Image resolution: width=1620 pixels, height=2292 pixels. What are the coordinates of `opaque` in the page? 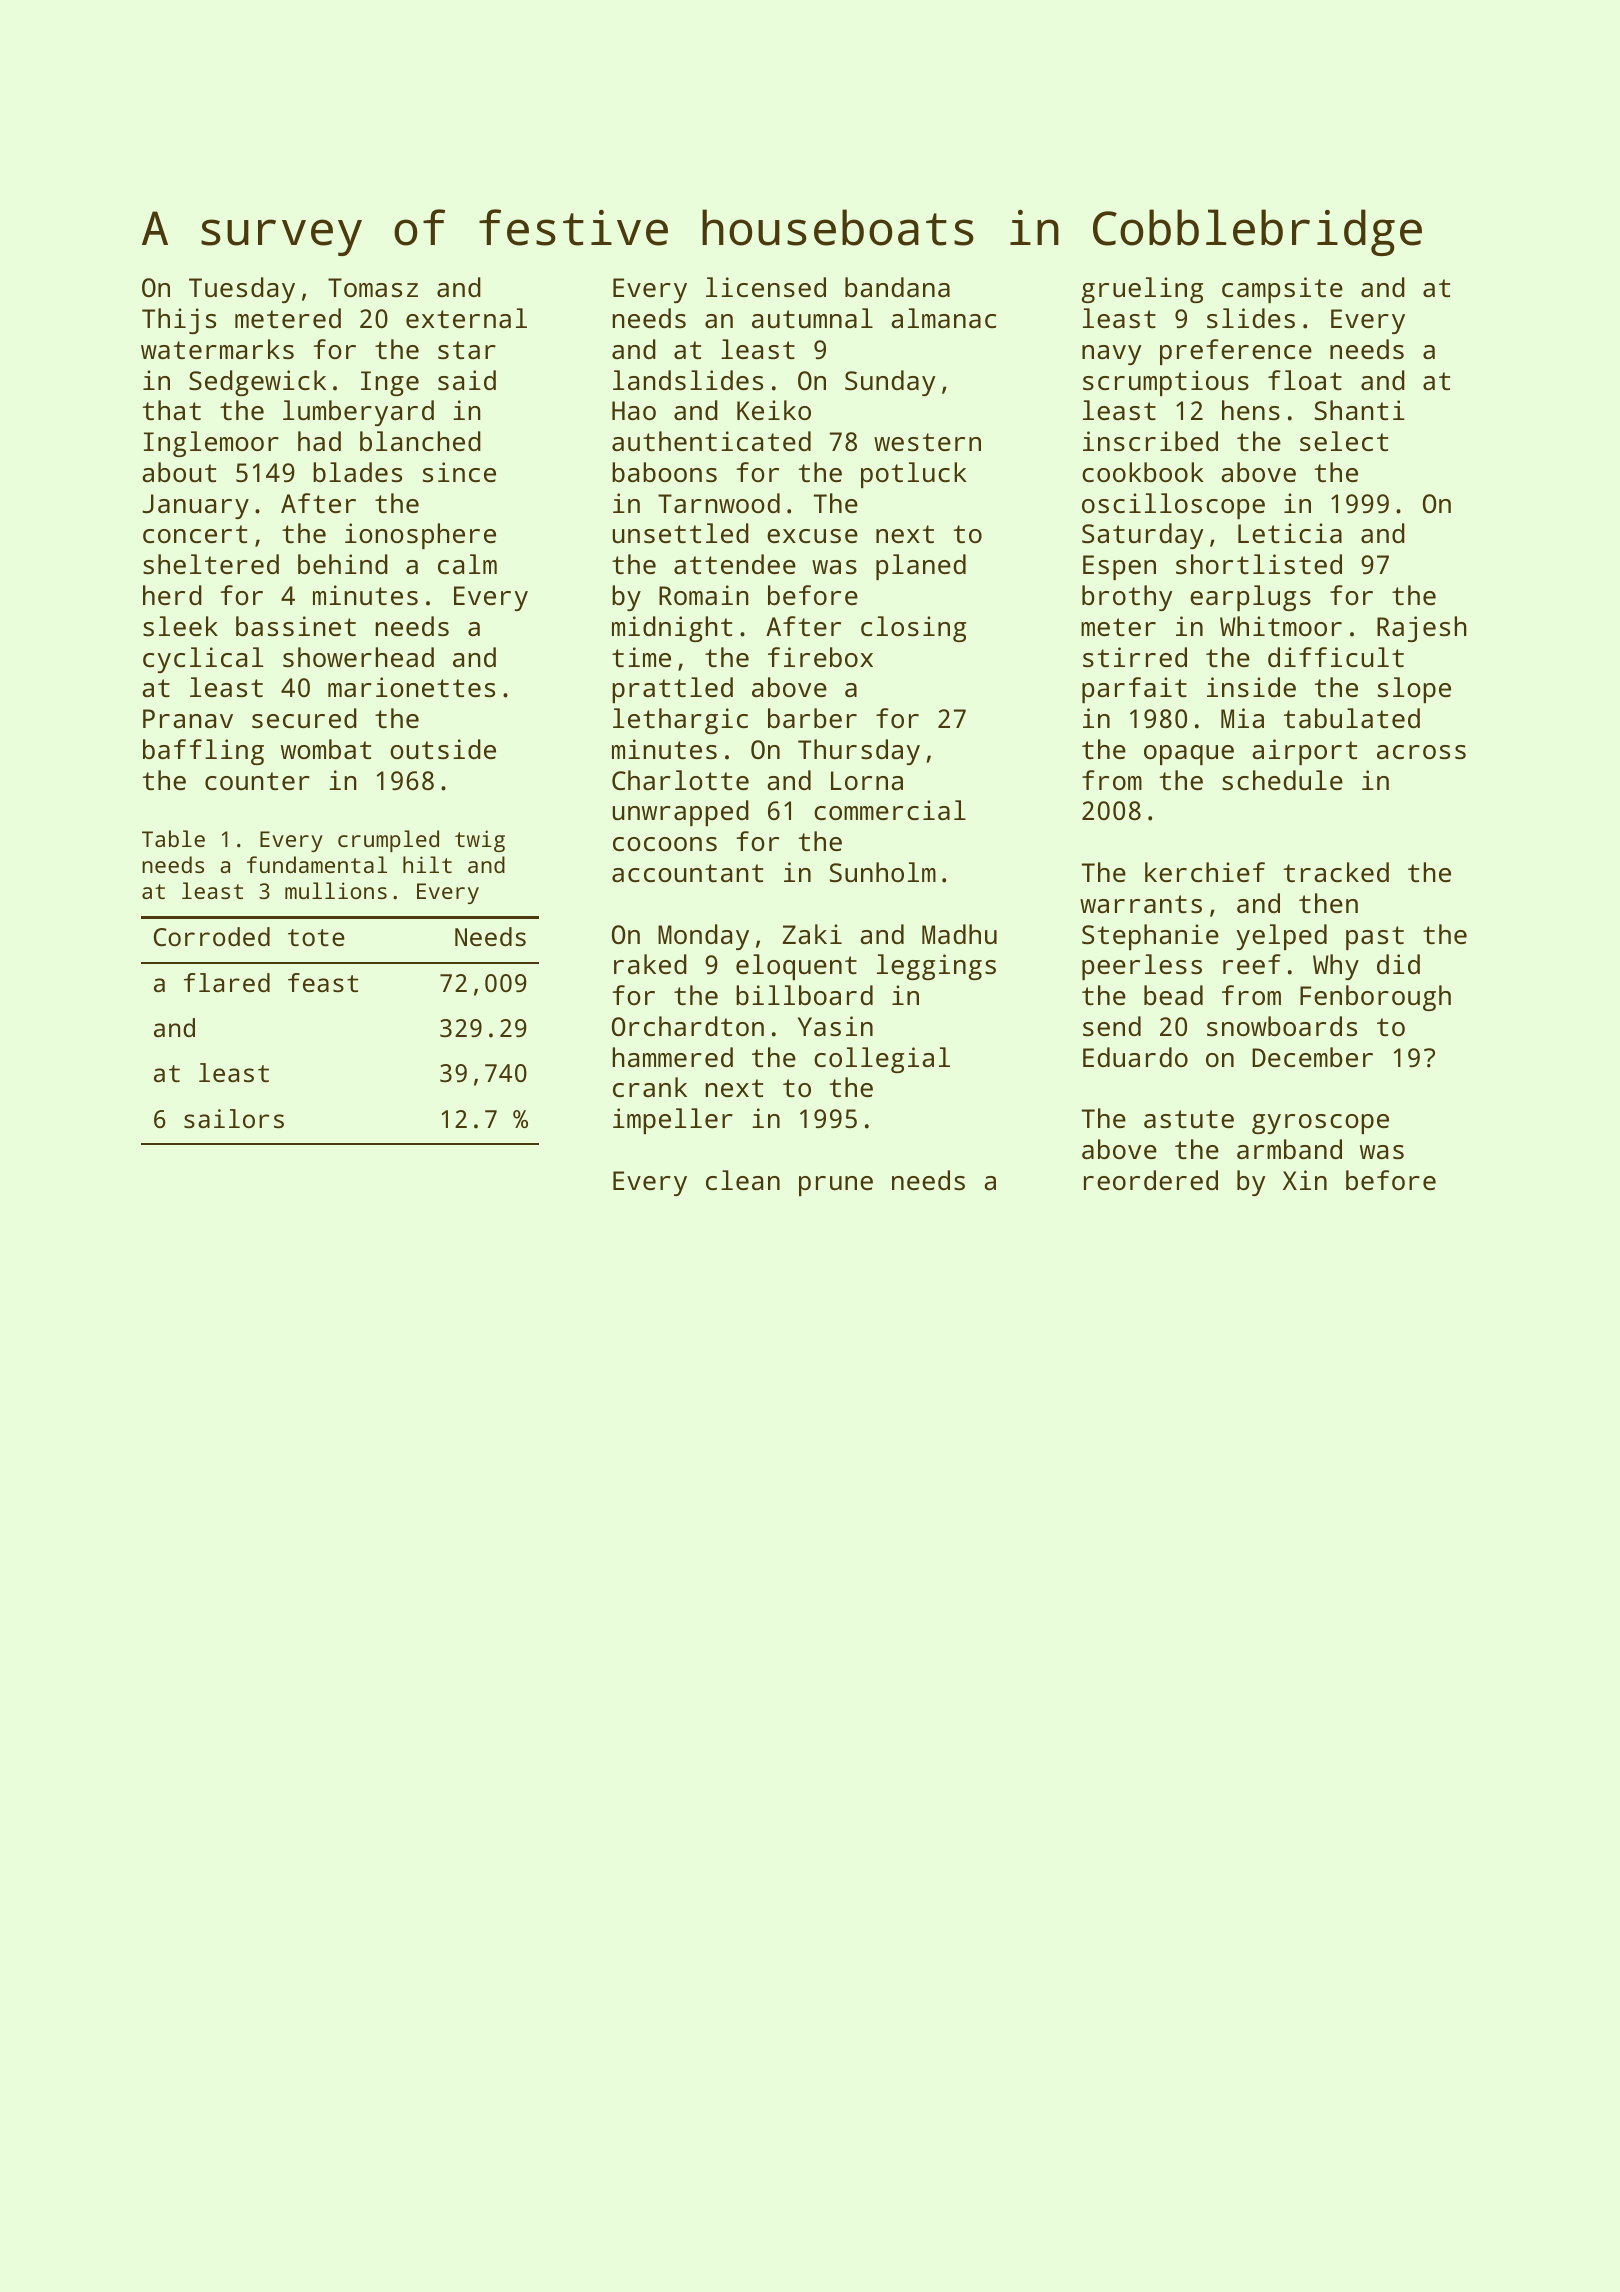 It's located at (1189, 755).
